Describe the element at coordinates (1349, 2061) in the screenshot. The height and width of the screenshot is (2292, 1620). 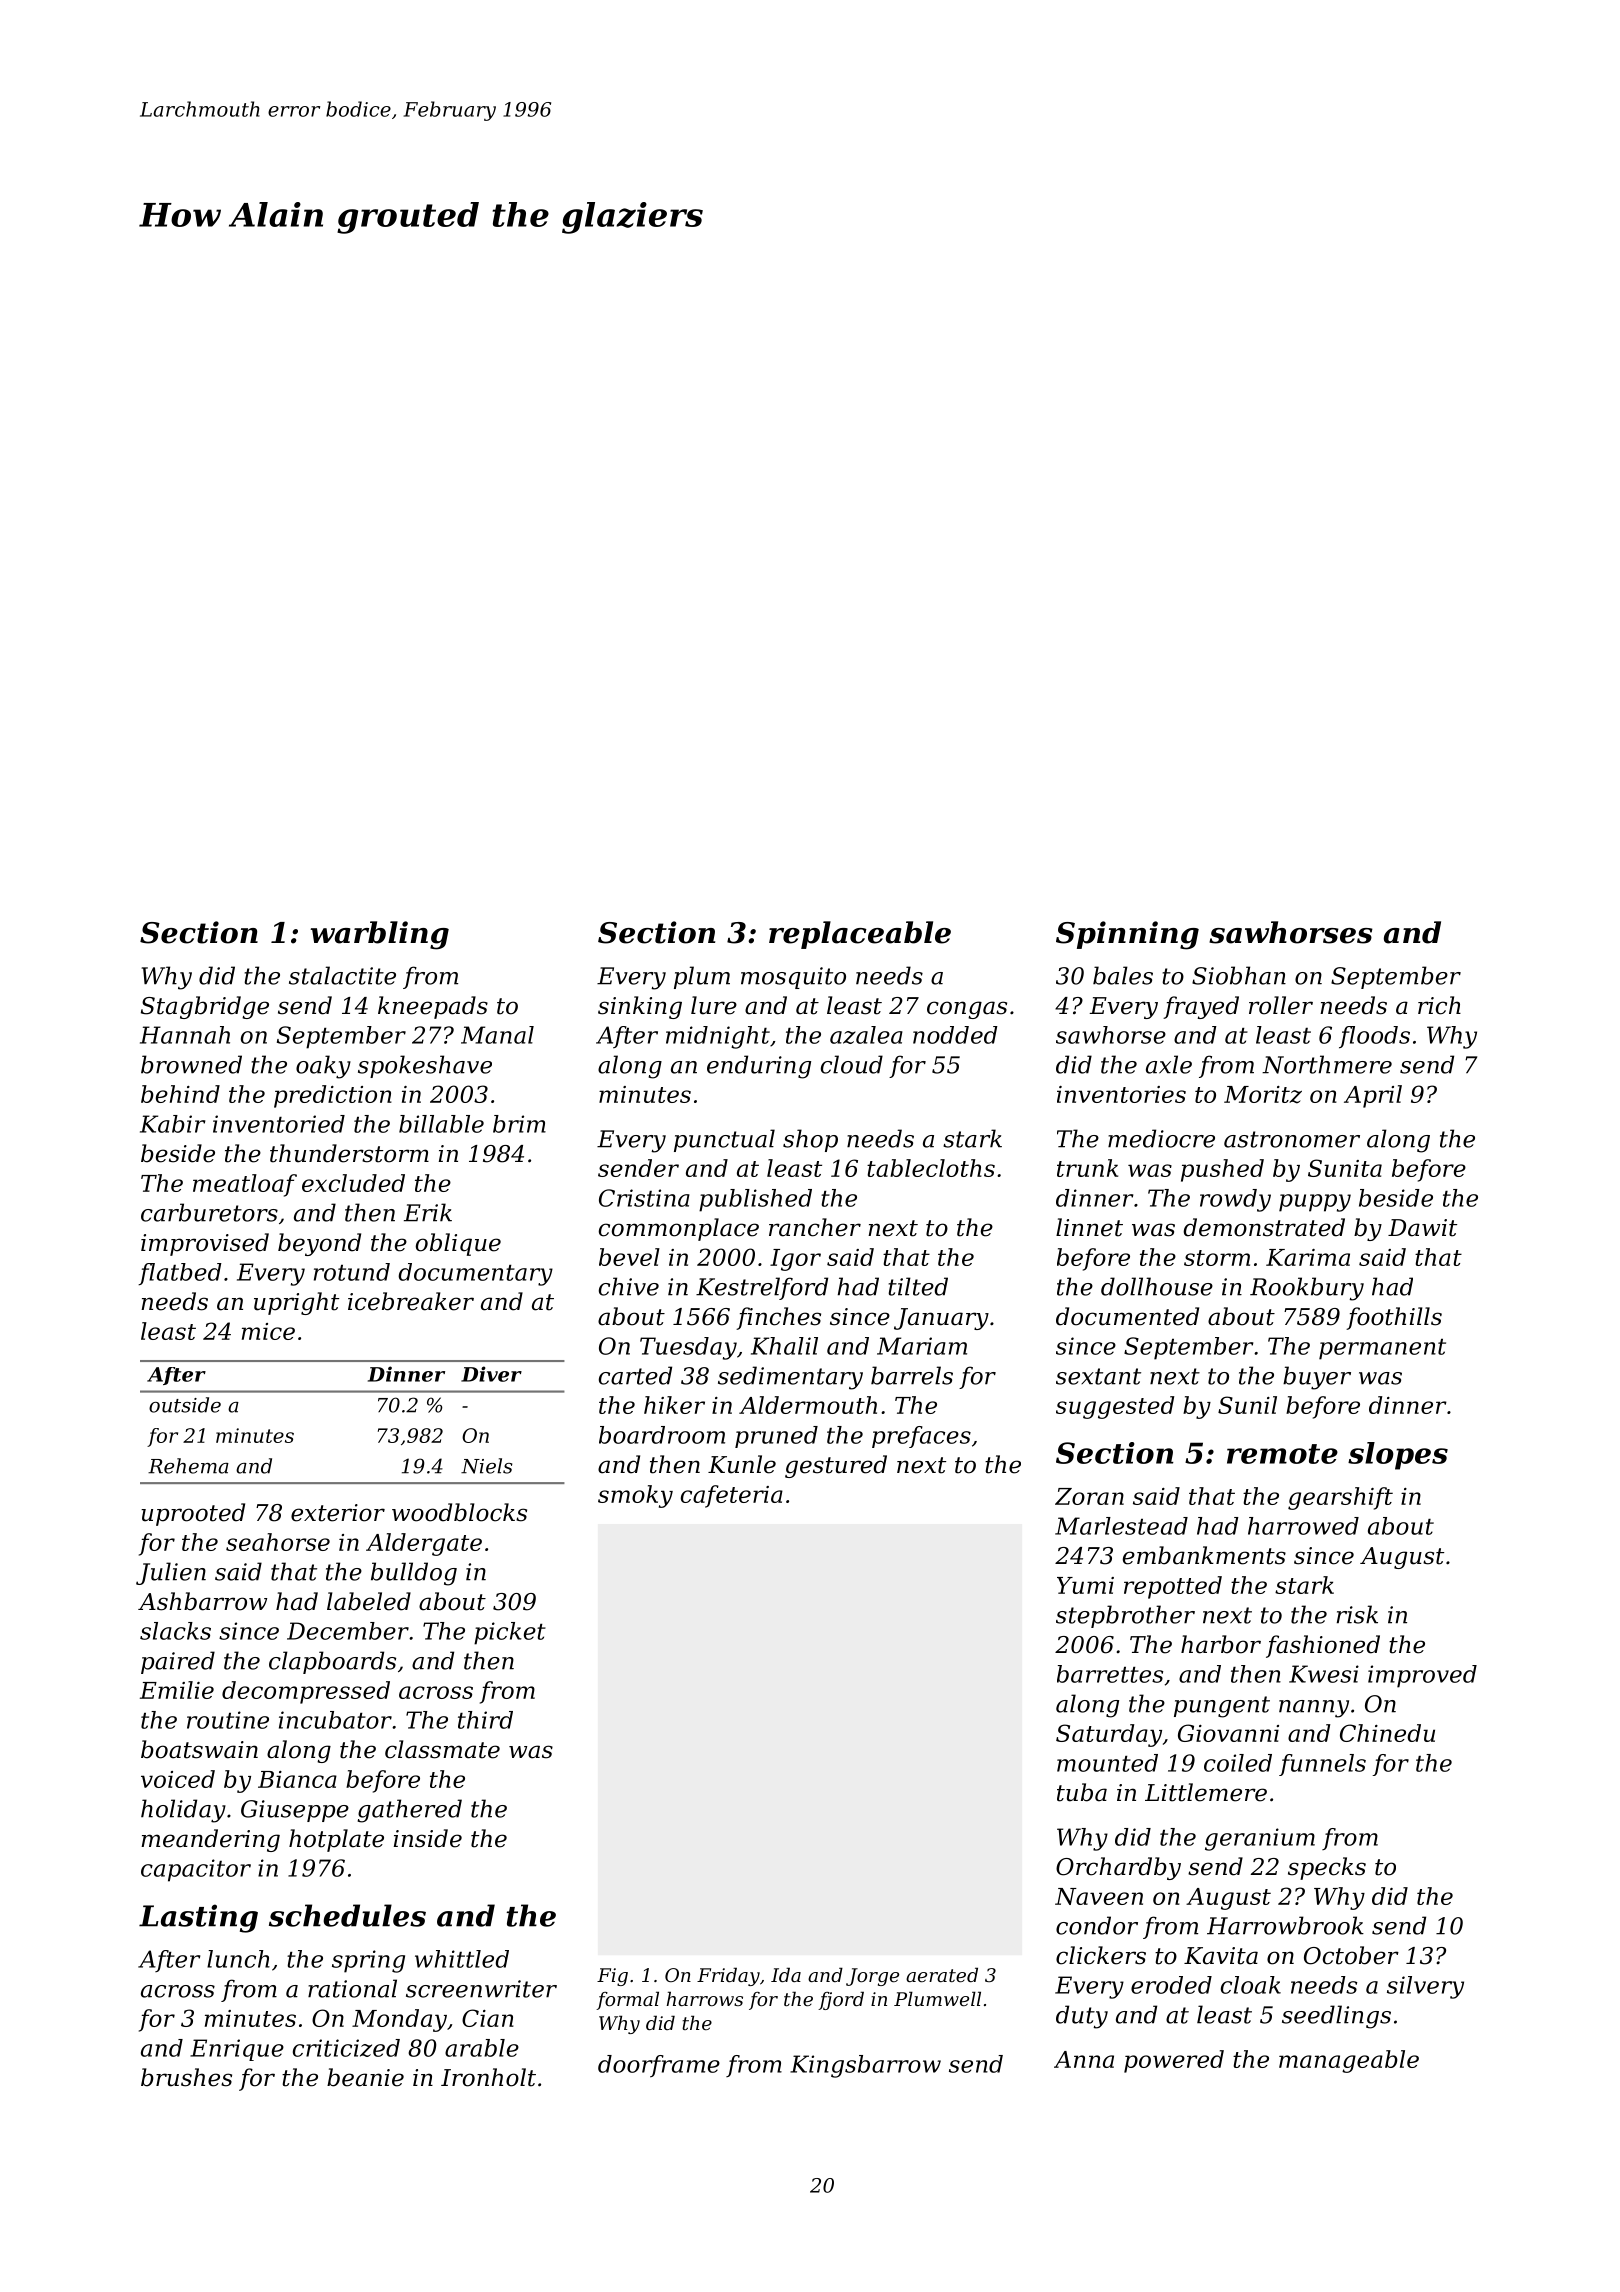
I see `manageable` at that location.
